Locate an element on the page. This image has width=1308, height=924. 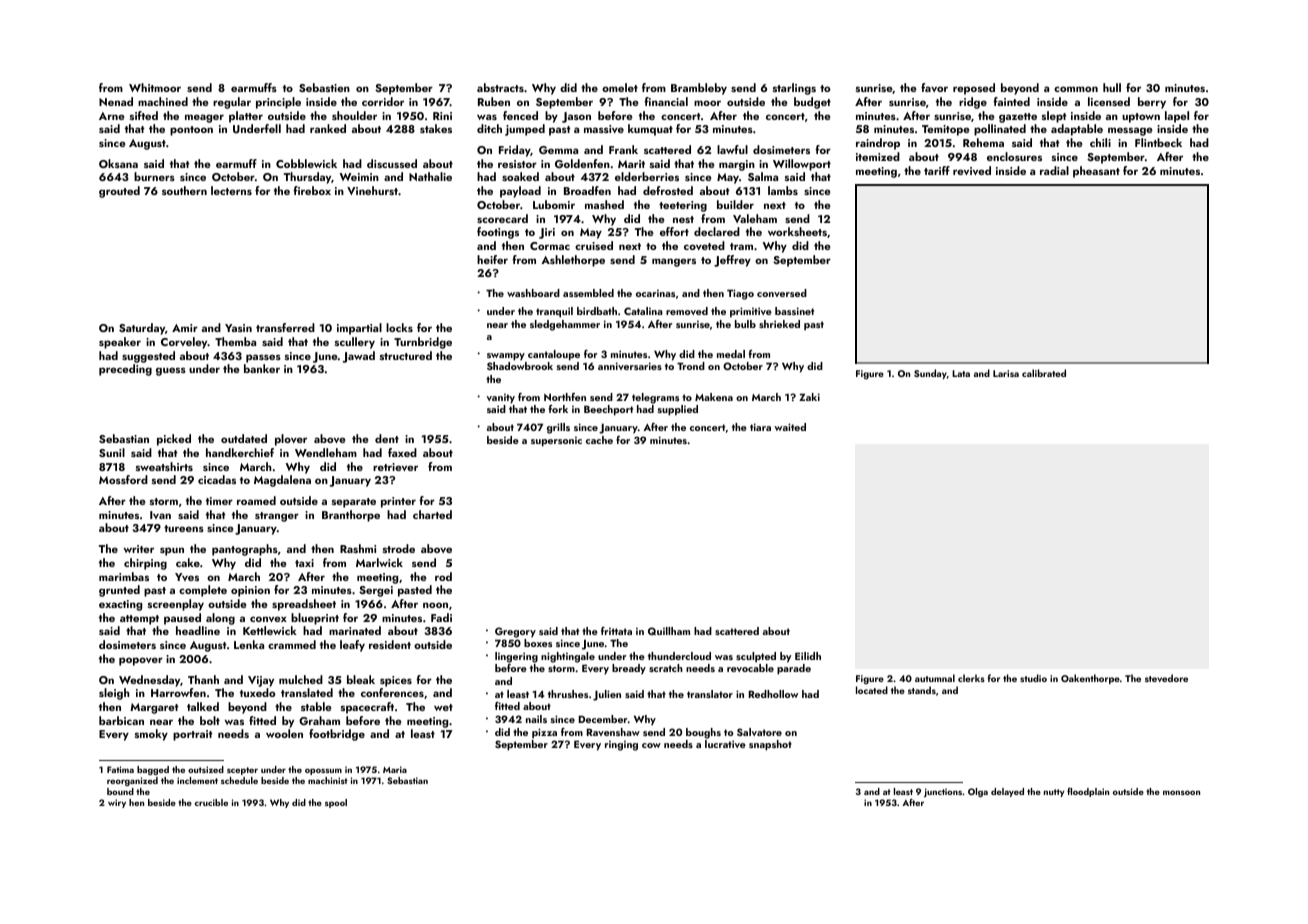
inclement is located at coordinates (197, 780).
